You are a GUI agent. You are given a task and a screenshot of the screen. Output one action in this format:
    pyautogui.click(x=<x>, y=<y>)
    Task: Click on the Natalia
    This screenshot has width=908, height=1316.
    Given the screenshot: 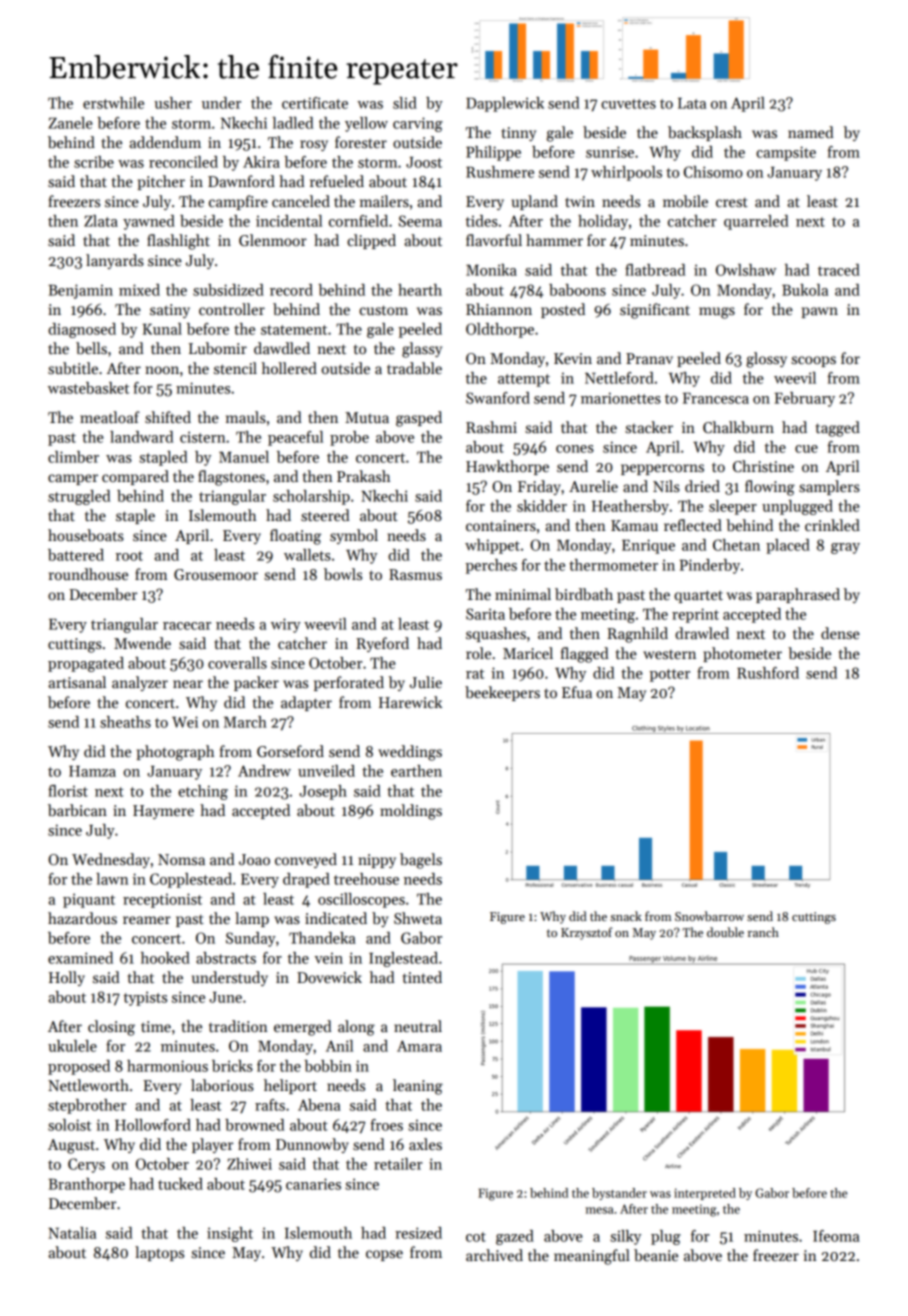 What is the action you would take?
    pyautogui.click(x=72, y=1233)
